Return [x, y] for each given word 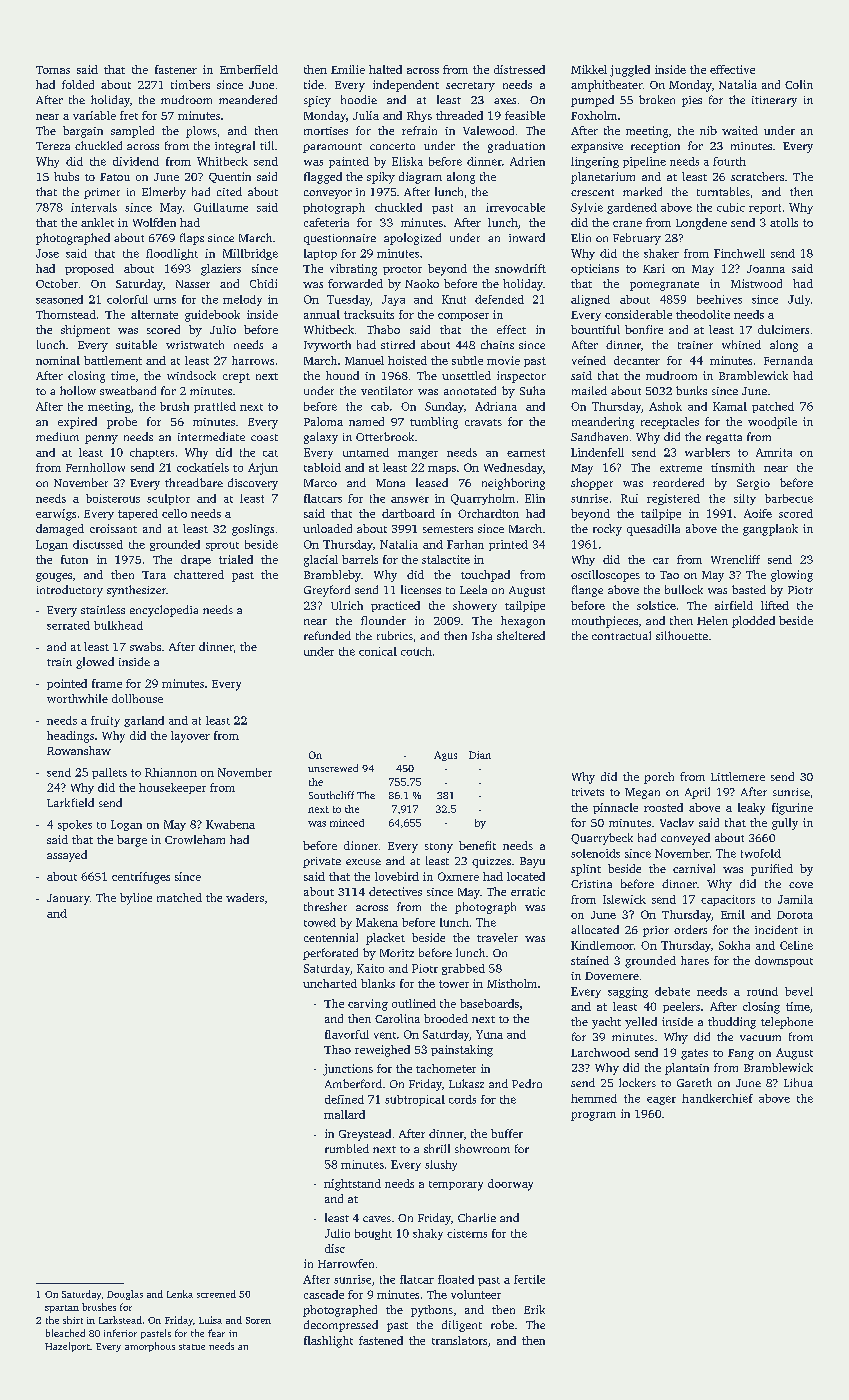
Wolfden [154, 222]
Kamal [730, 406]
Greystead [365, 1135]
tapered [138, 514]
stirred [398, 344]
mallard [344, 1114]
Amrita [774, 452]
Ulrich [347, 605]
